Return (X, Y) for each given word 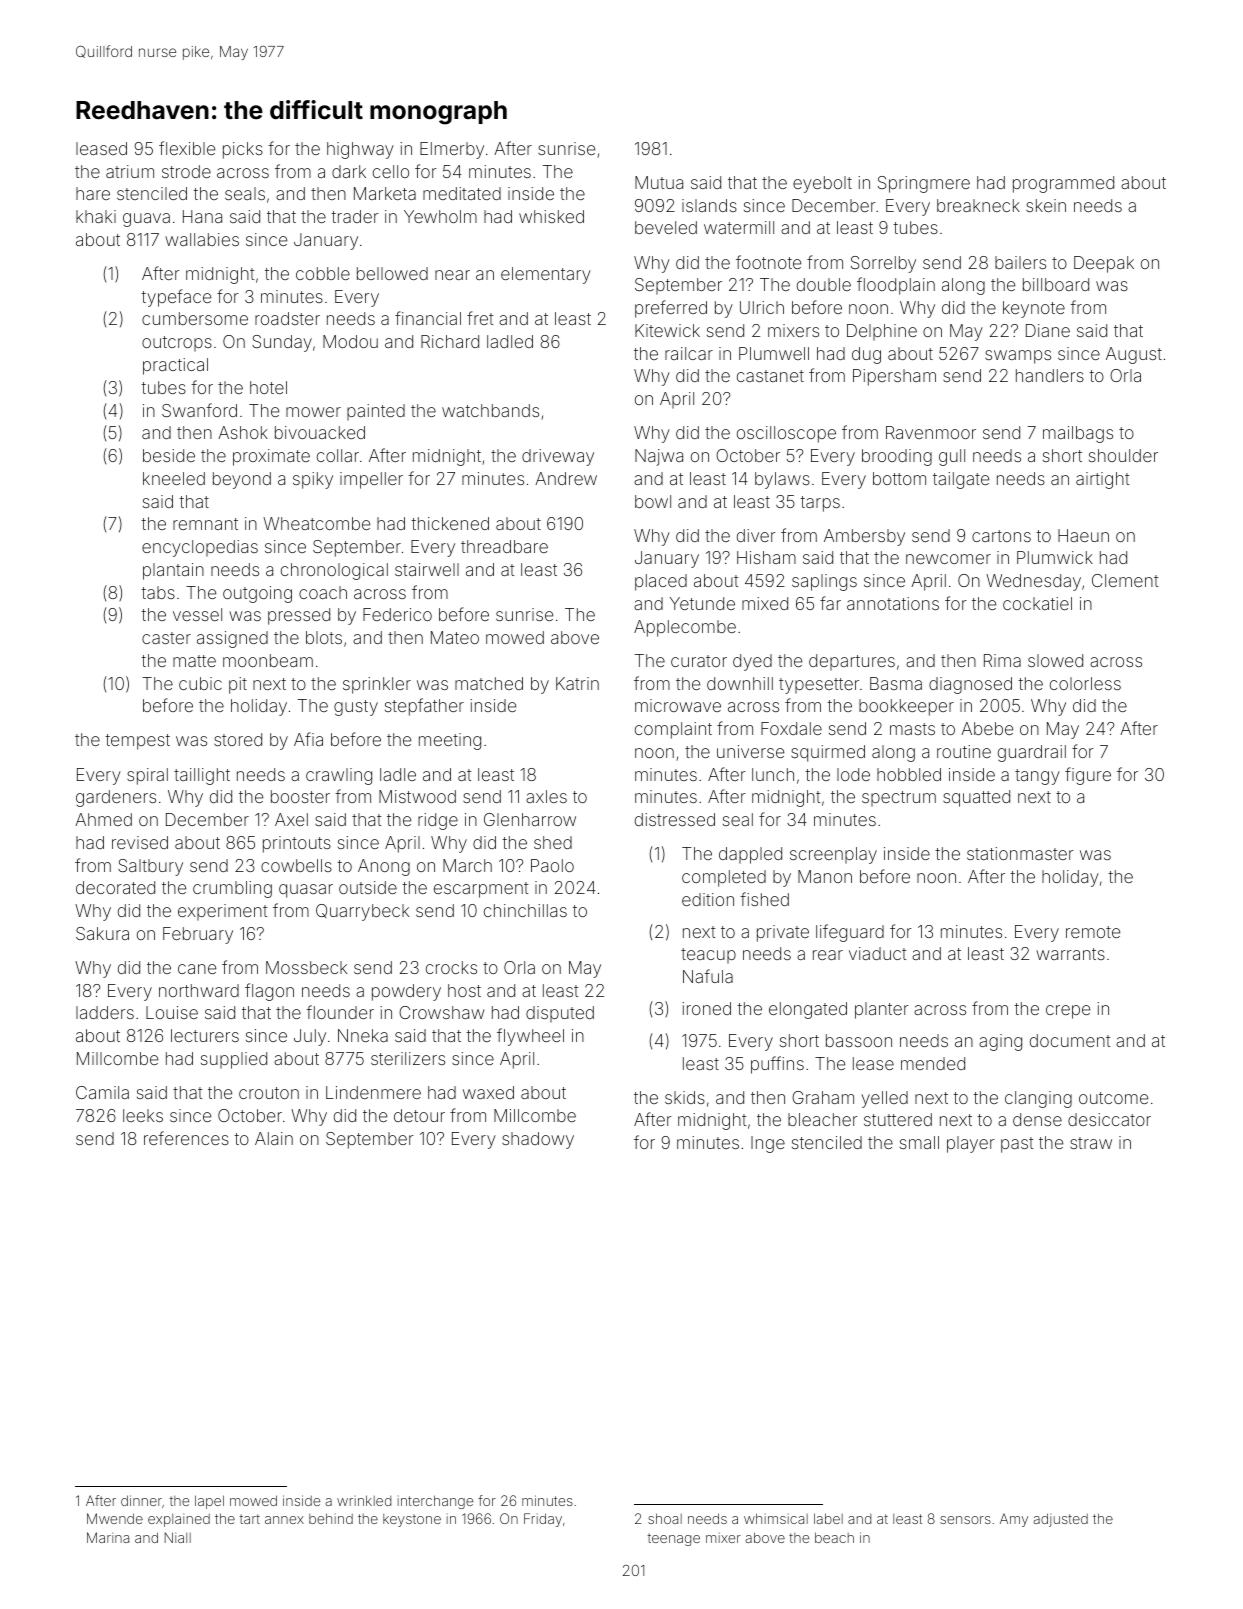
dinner (141, 1500)
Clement (1125, 580)
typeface (176, 298)
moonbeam (268, 660)
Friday (543, 1520)
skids (685, 1097)
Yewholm (440, 216)
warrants (1070, 954)
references (186, 1138)
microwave (678, 705)
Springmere (924, 184)
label (828, 1518)
